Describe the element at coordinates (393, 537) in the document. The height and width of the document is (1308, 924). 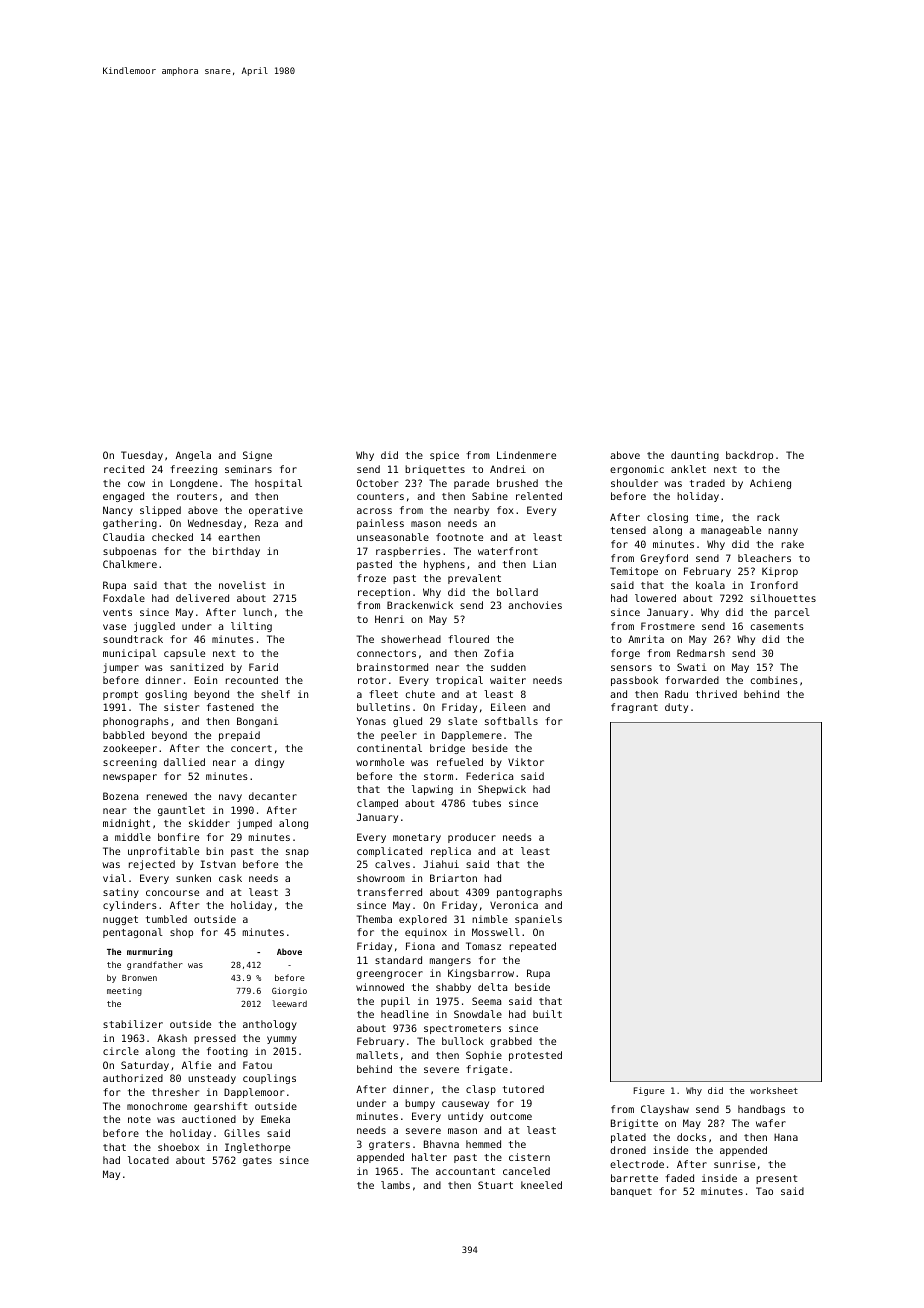
I see `unseasonable` at that location.
